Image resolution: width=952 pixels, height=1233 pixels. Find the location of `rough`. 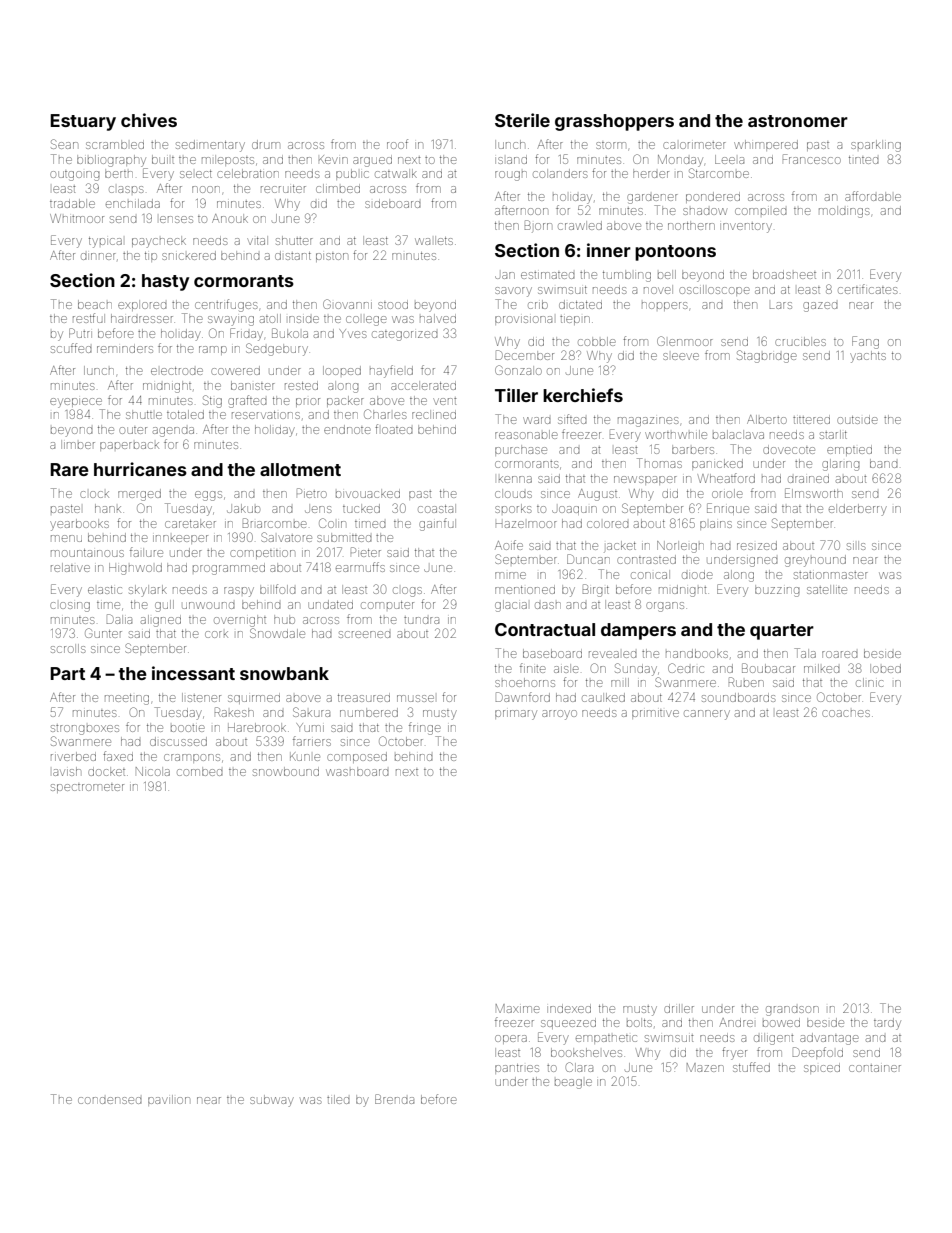

rough is located at coordinates (511, 176).
